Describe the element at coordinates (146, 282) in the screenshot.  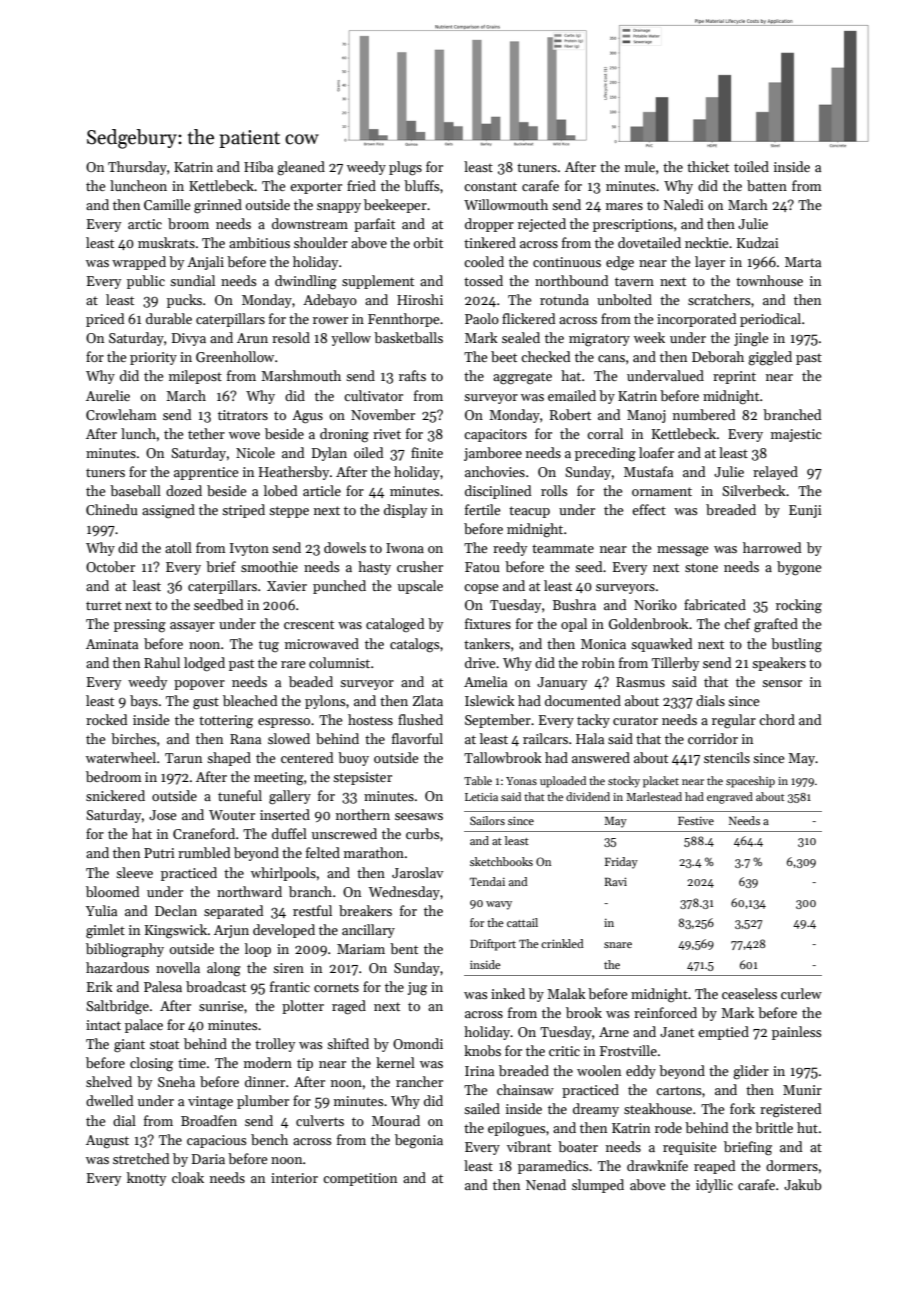
I see `public` at that location.
